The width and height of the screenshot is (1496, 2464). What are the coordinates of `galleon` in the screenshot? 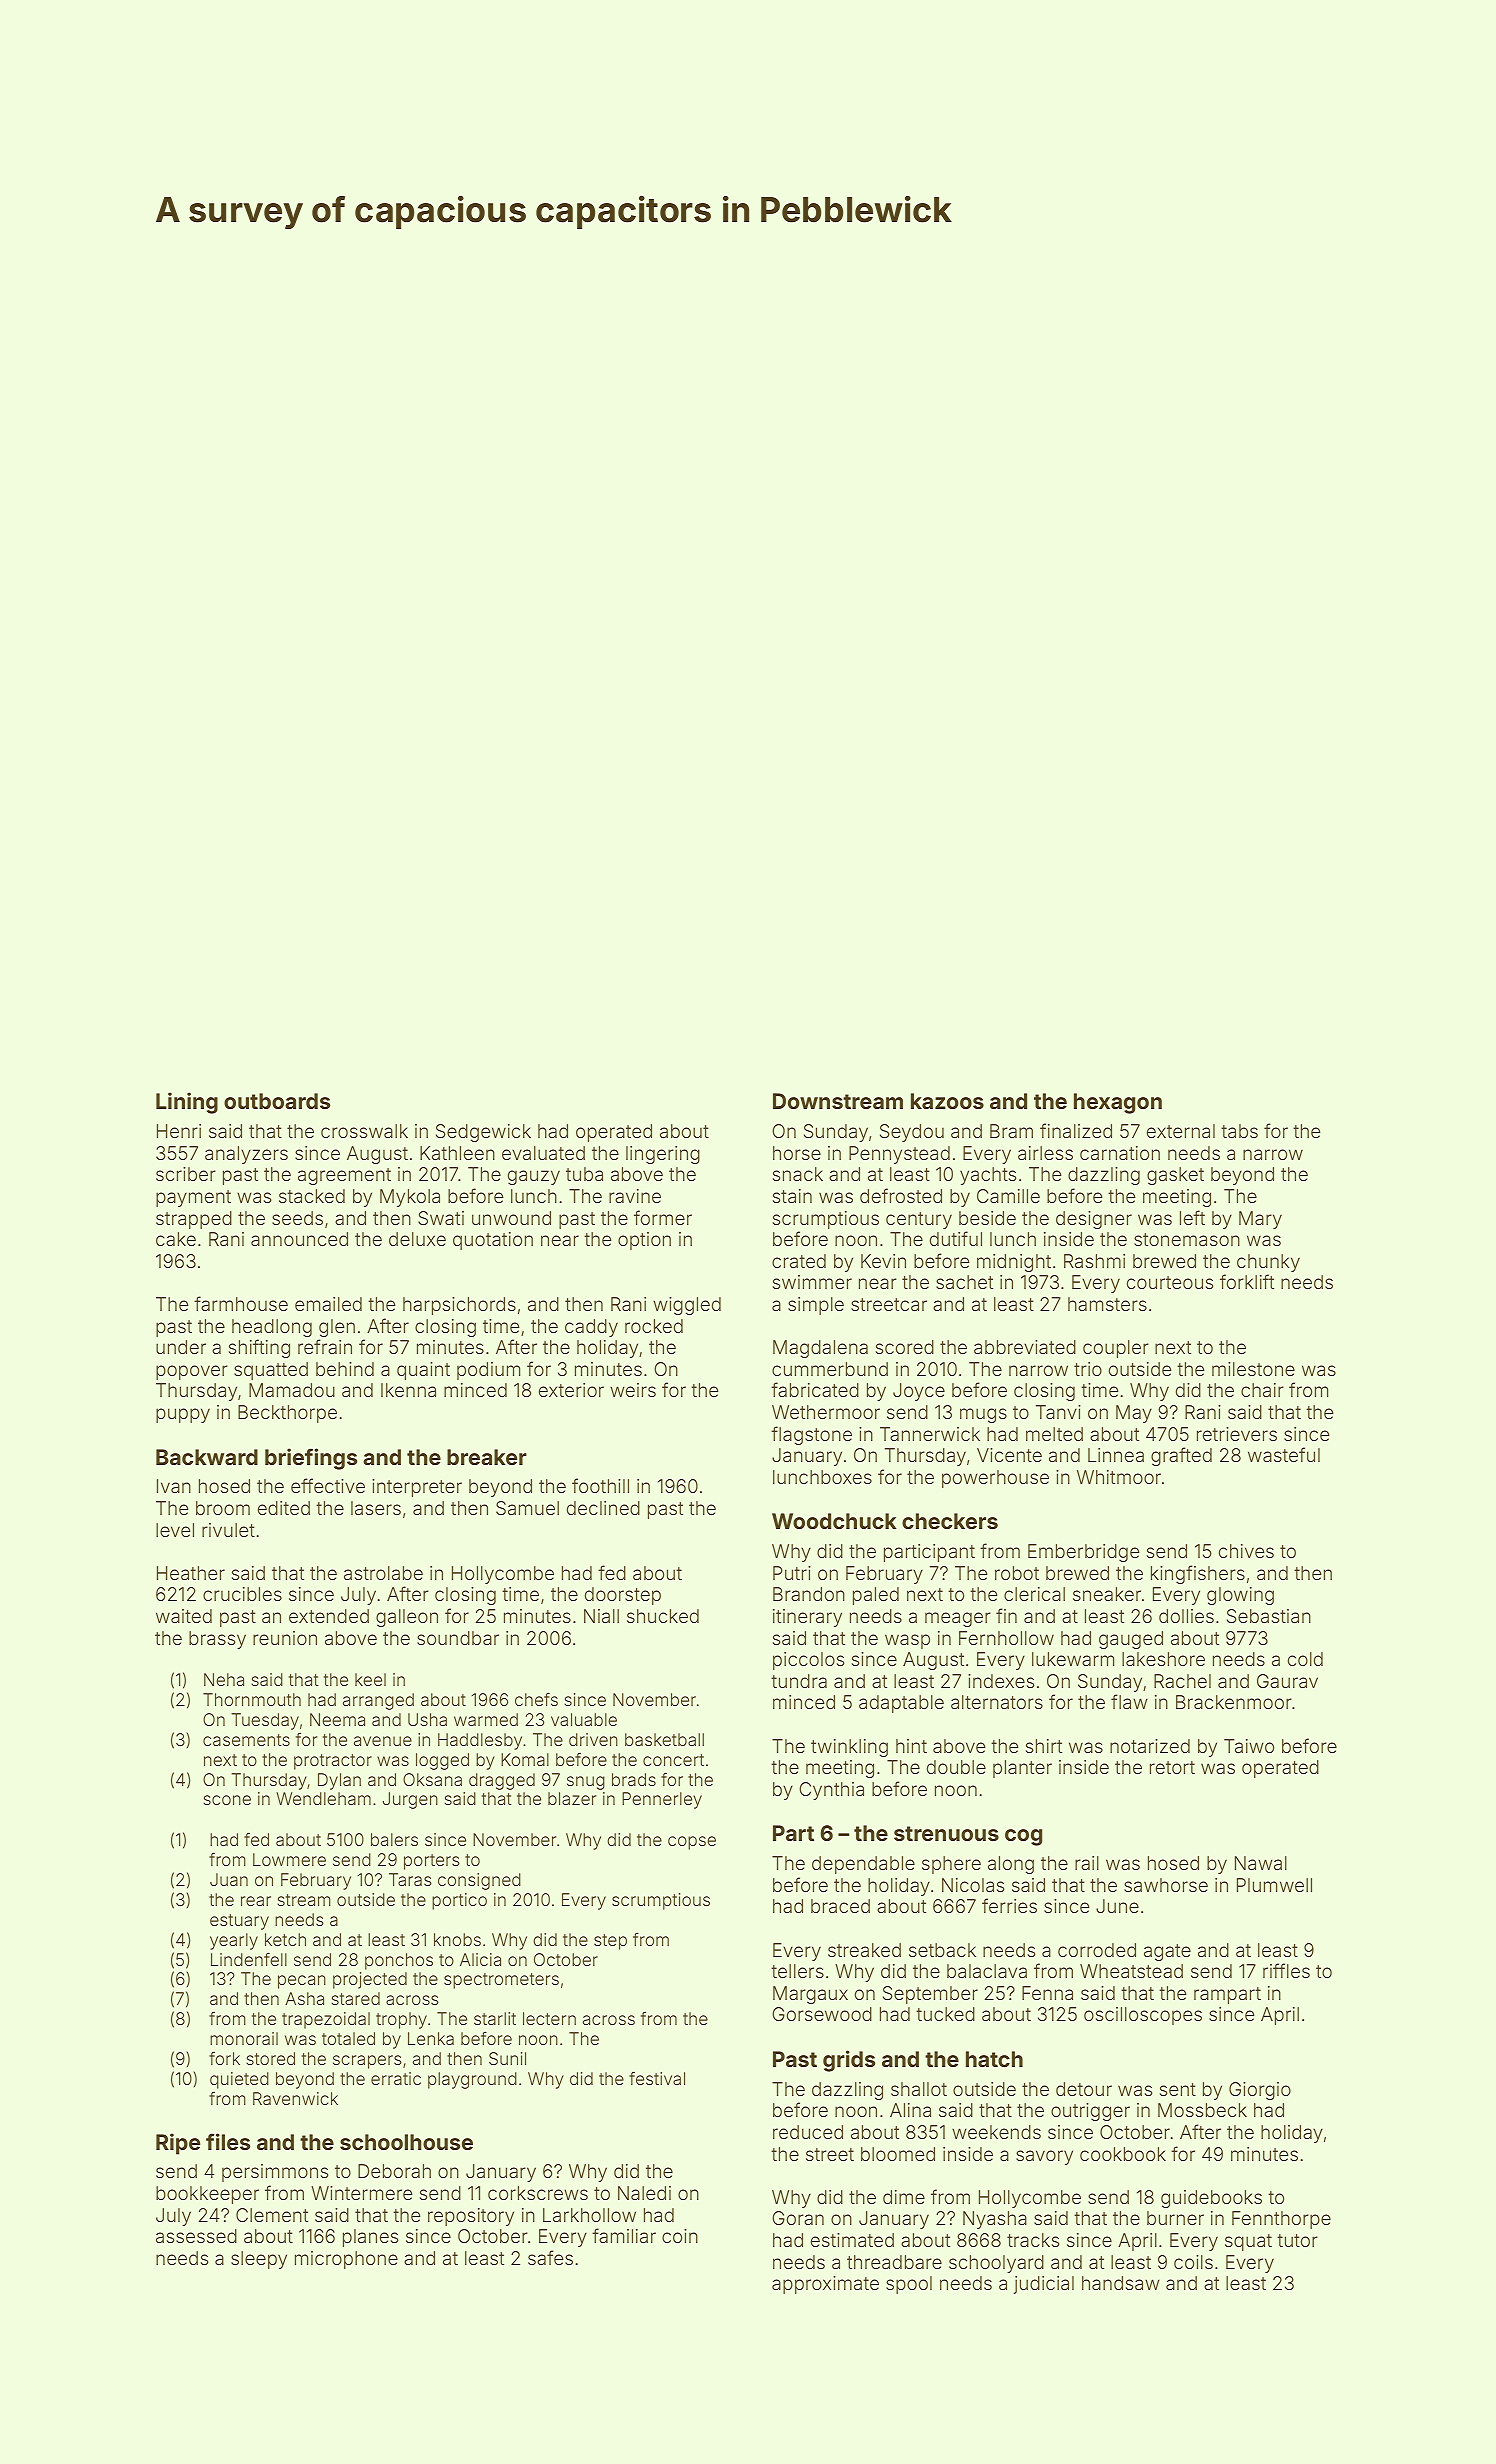 It's located at (407, 1618).
